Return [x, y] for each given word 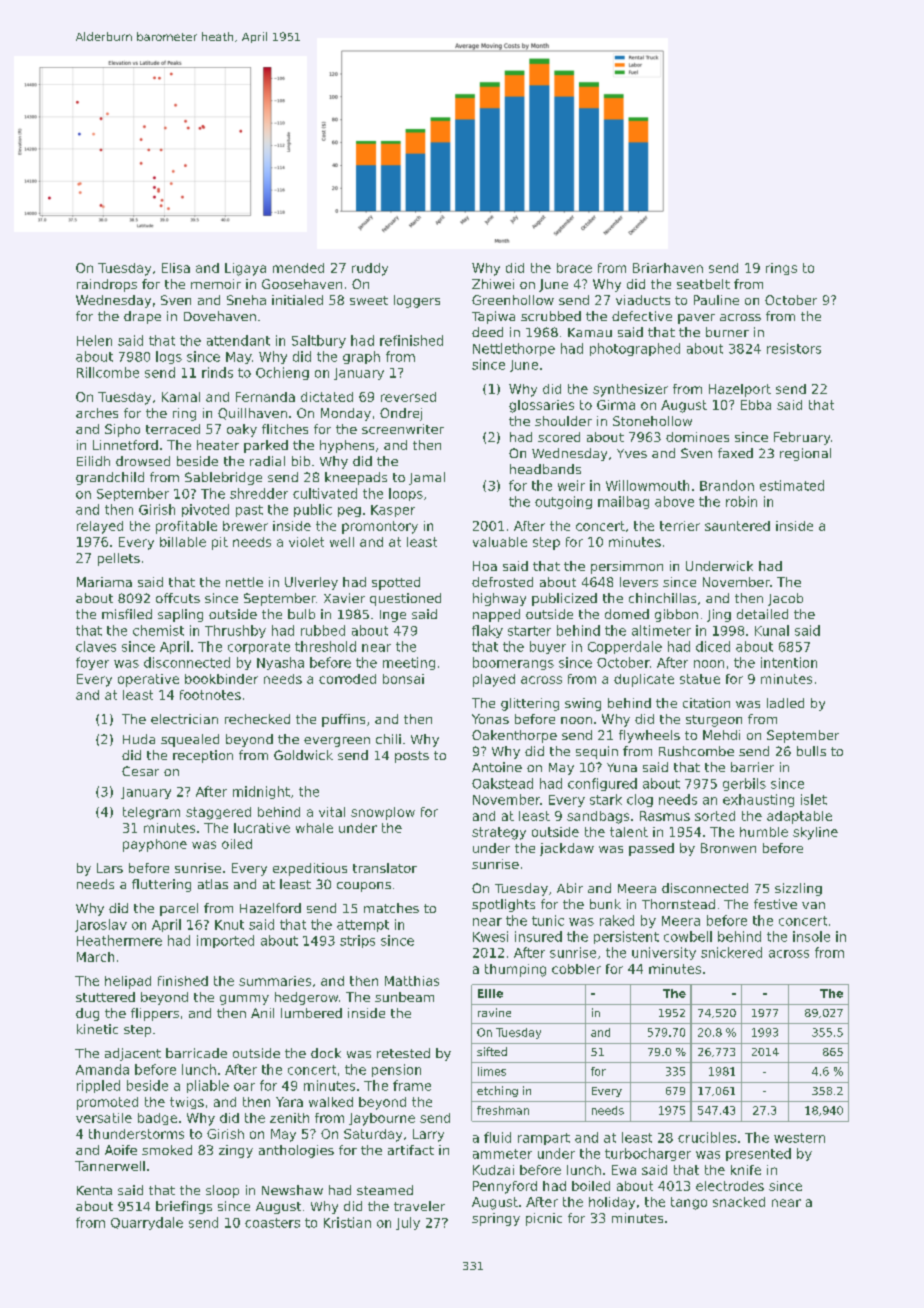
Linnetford [125, 445]
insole [811, 936]
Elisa [176, 268]
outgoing [563, 502]
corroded [347, 679]
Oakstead [502, 783]
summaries [275, 981]
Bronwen [728, 848]
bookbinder [221, 679]
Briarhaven [668, 268]
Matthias [412, 981]
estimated [792, 485]
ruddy [370, 269]
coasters [272, 1223]
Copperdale [625, 647]
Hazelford [270, 908]
